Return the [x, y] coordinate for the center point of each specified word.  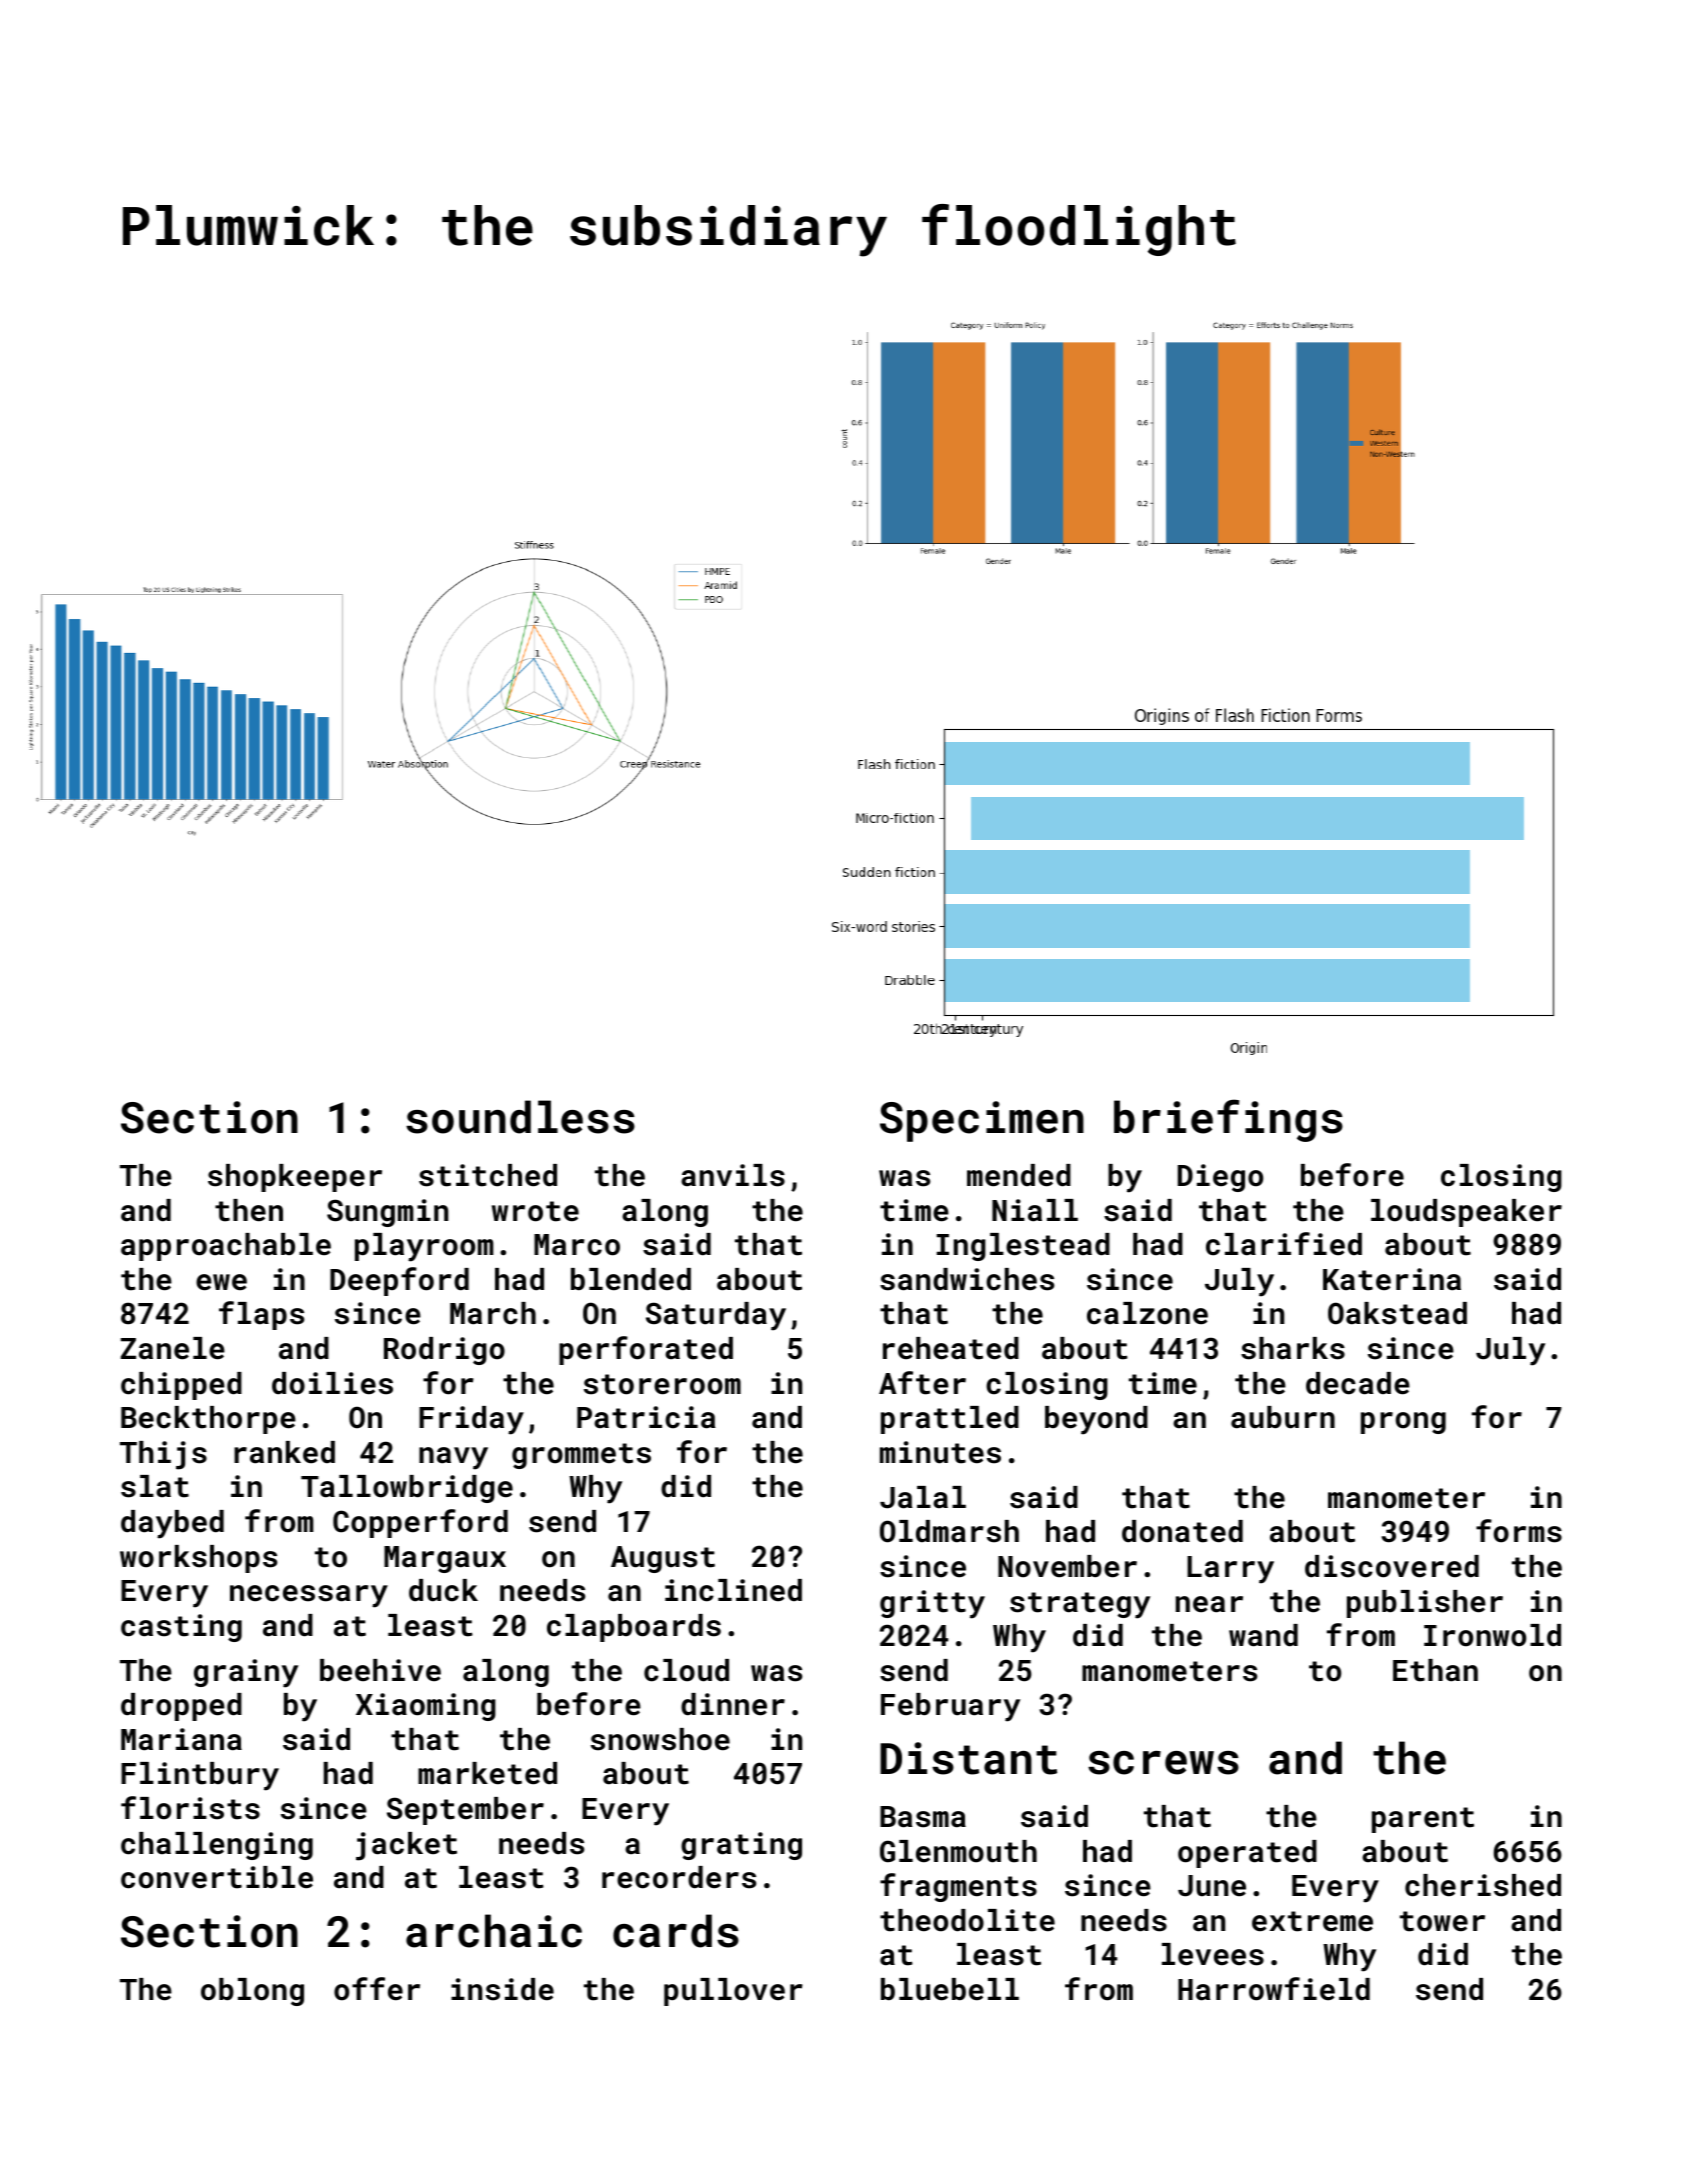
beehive [380, 1670]
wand [1263, 1635]
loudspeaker [1466, 1213]
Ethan [1435, 1670]
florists [190, 1808]
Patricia [646, 1417]
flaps [261, 1315]
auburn [1283, 1417]
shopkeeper [295, 1178]
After [922, 1383]
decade [1358, 1383]
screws [1163, 1763]
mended [1019, 1175]
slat [155, 1486]
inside [502, 1989]
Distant [968, 1758]
